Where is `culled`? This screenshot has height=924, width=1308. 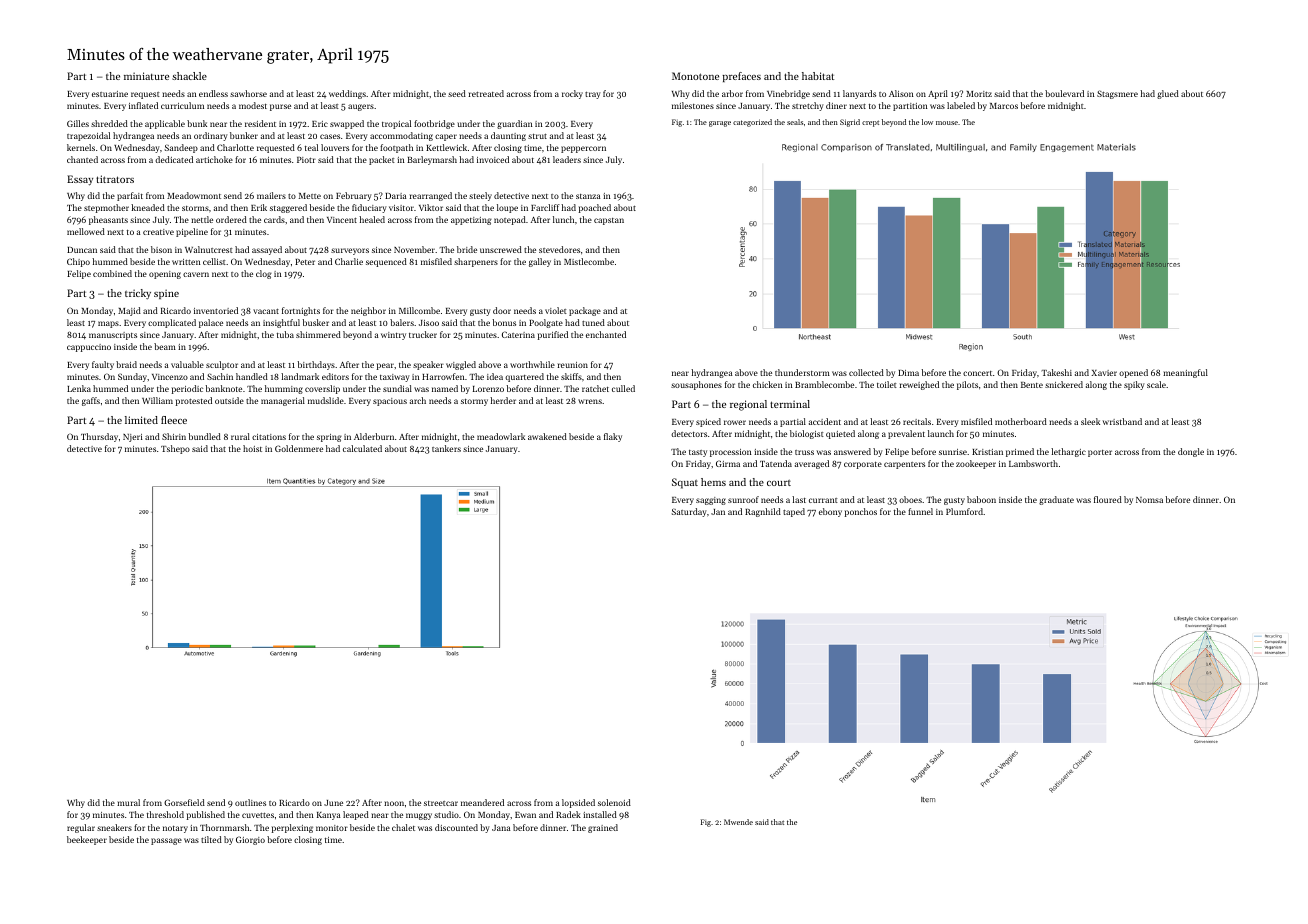 culled is located at coordinates (623, 388).
